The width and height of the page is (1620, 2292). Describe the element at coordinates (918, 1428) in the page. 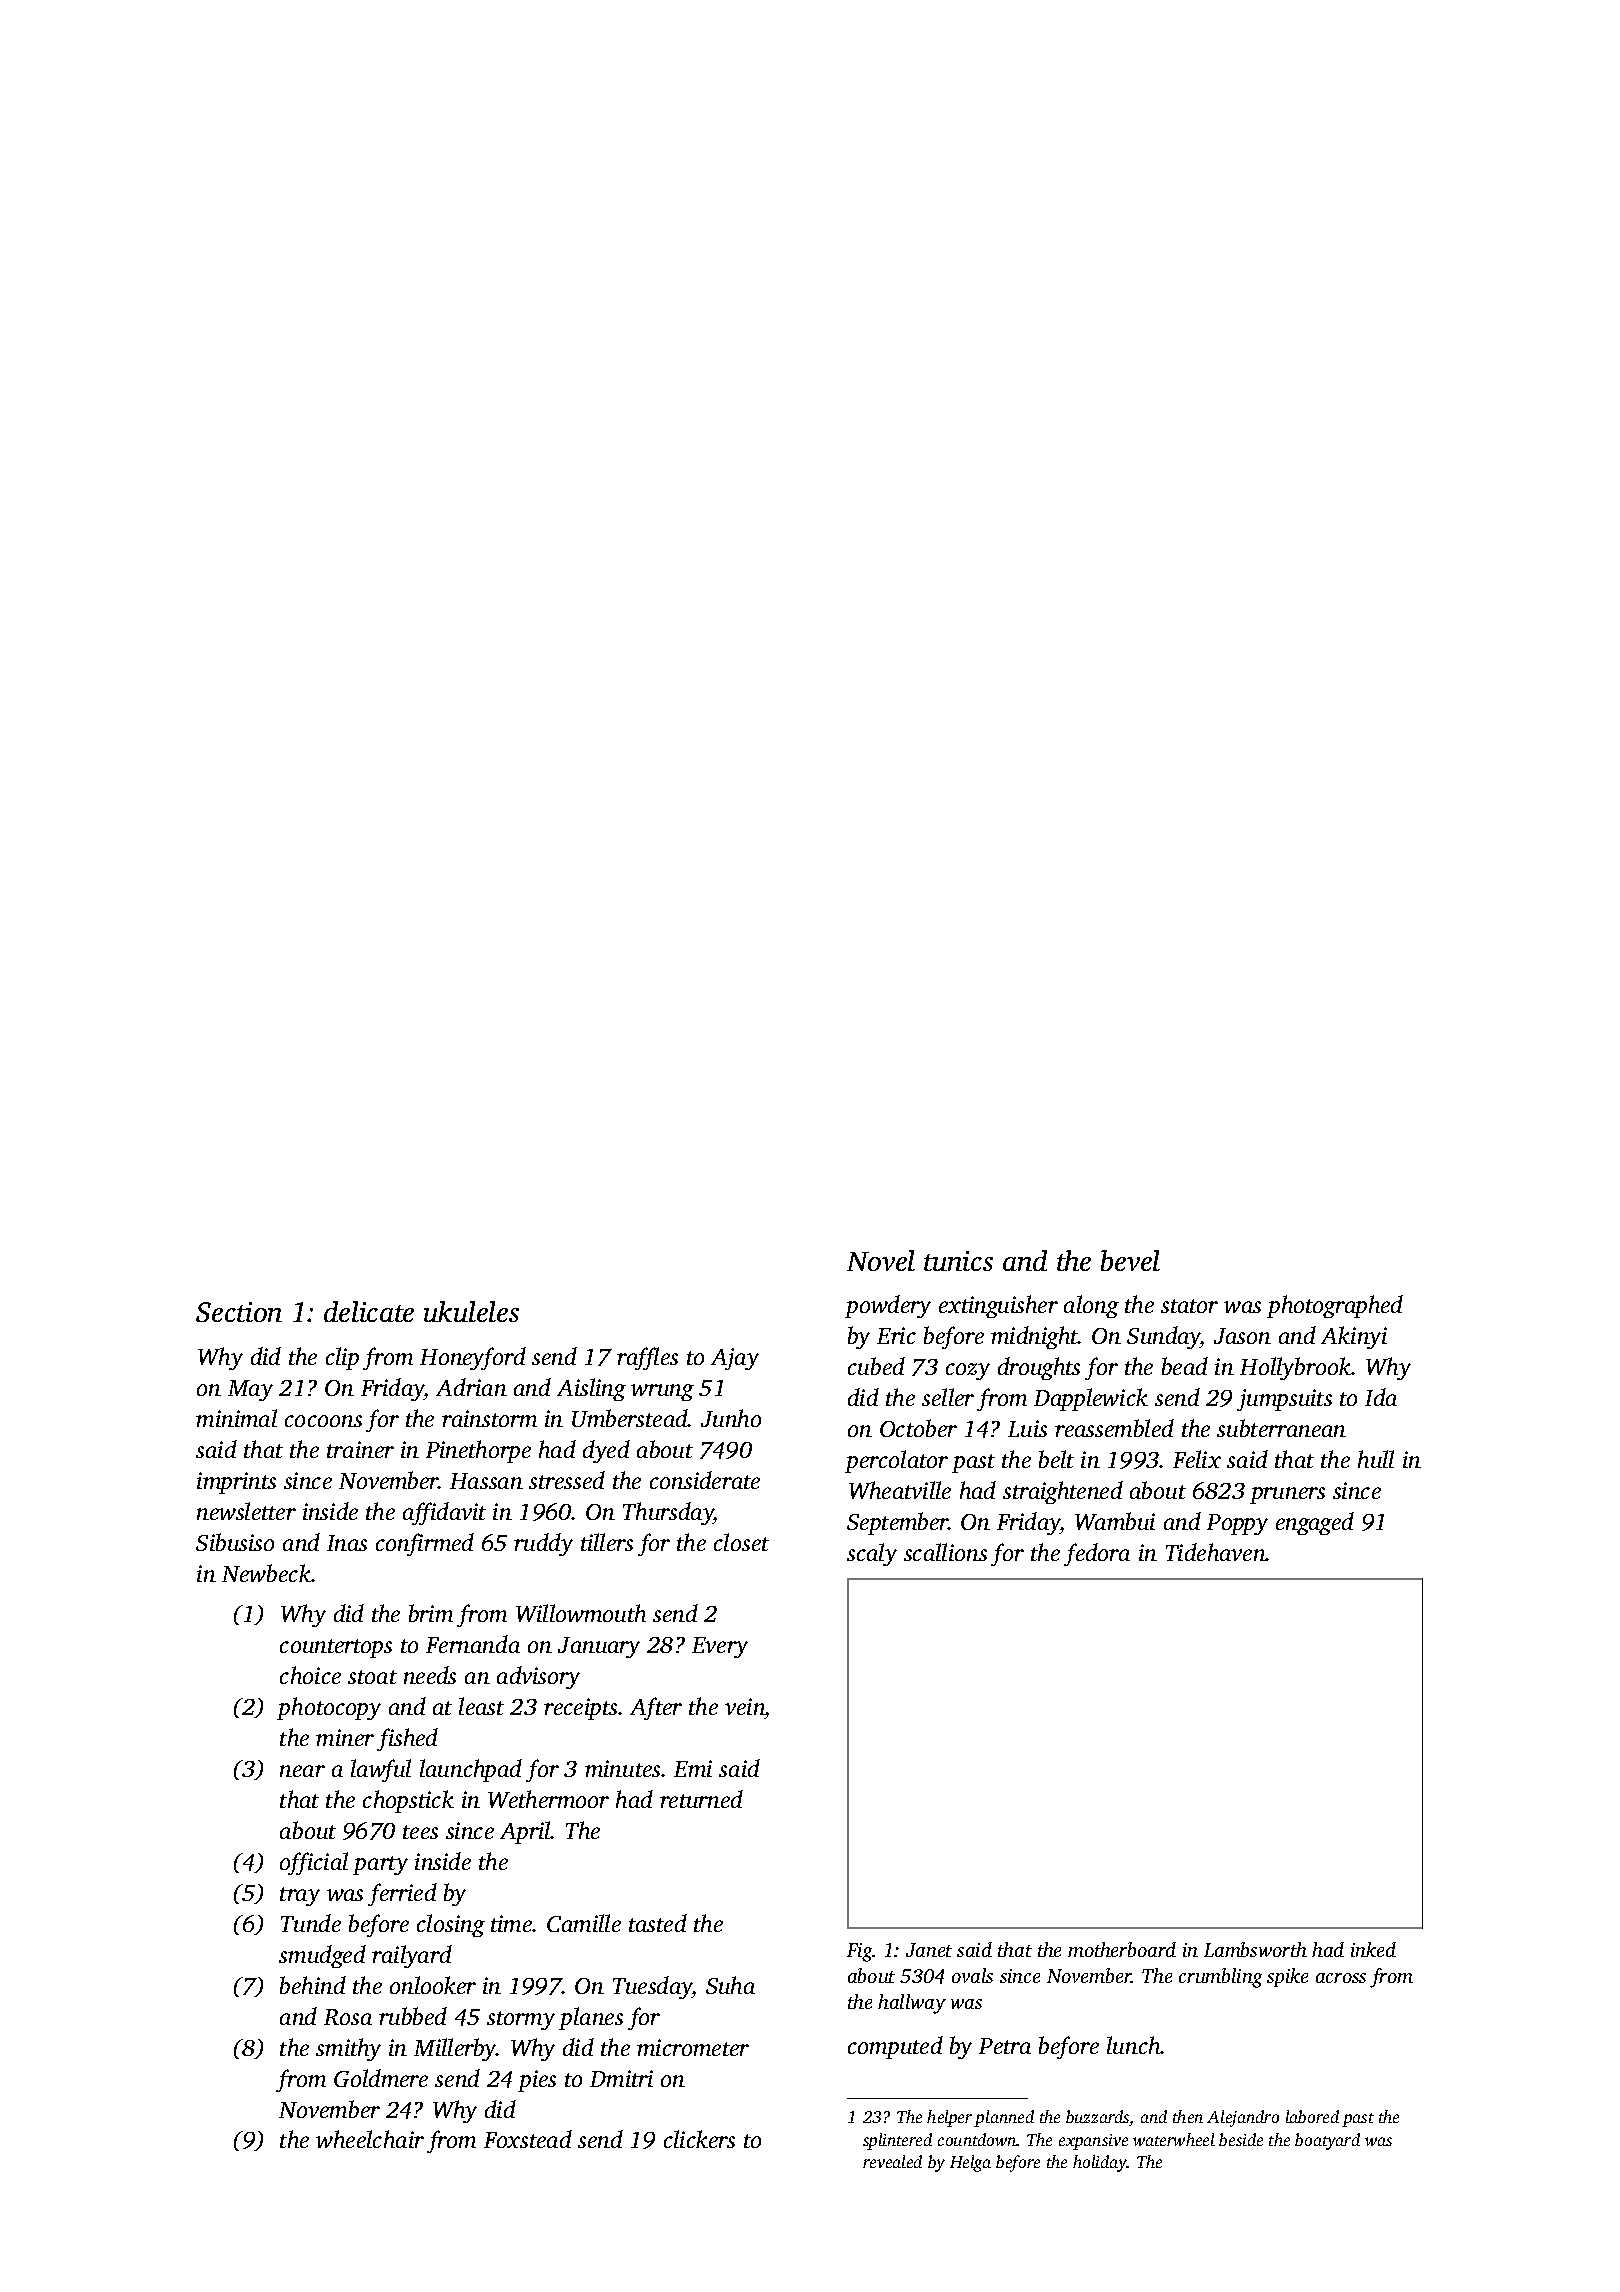

I see `October` at that location.
